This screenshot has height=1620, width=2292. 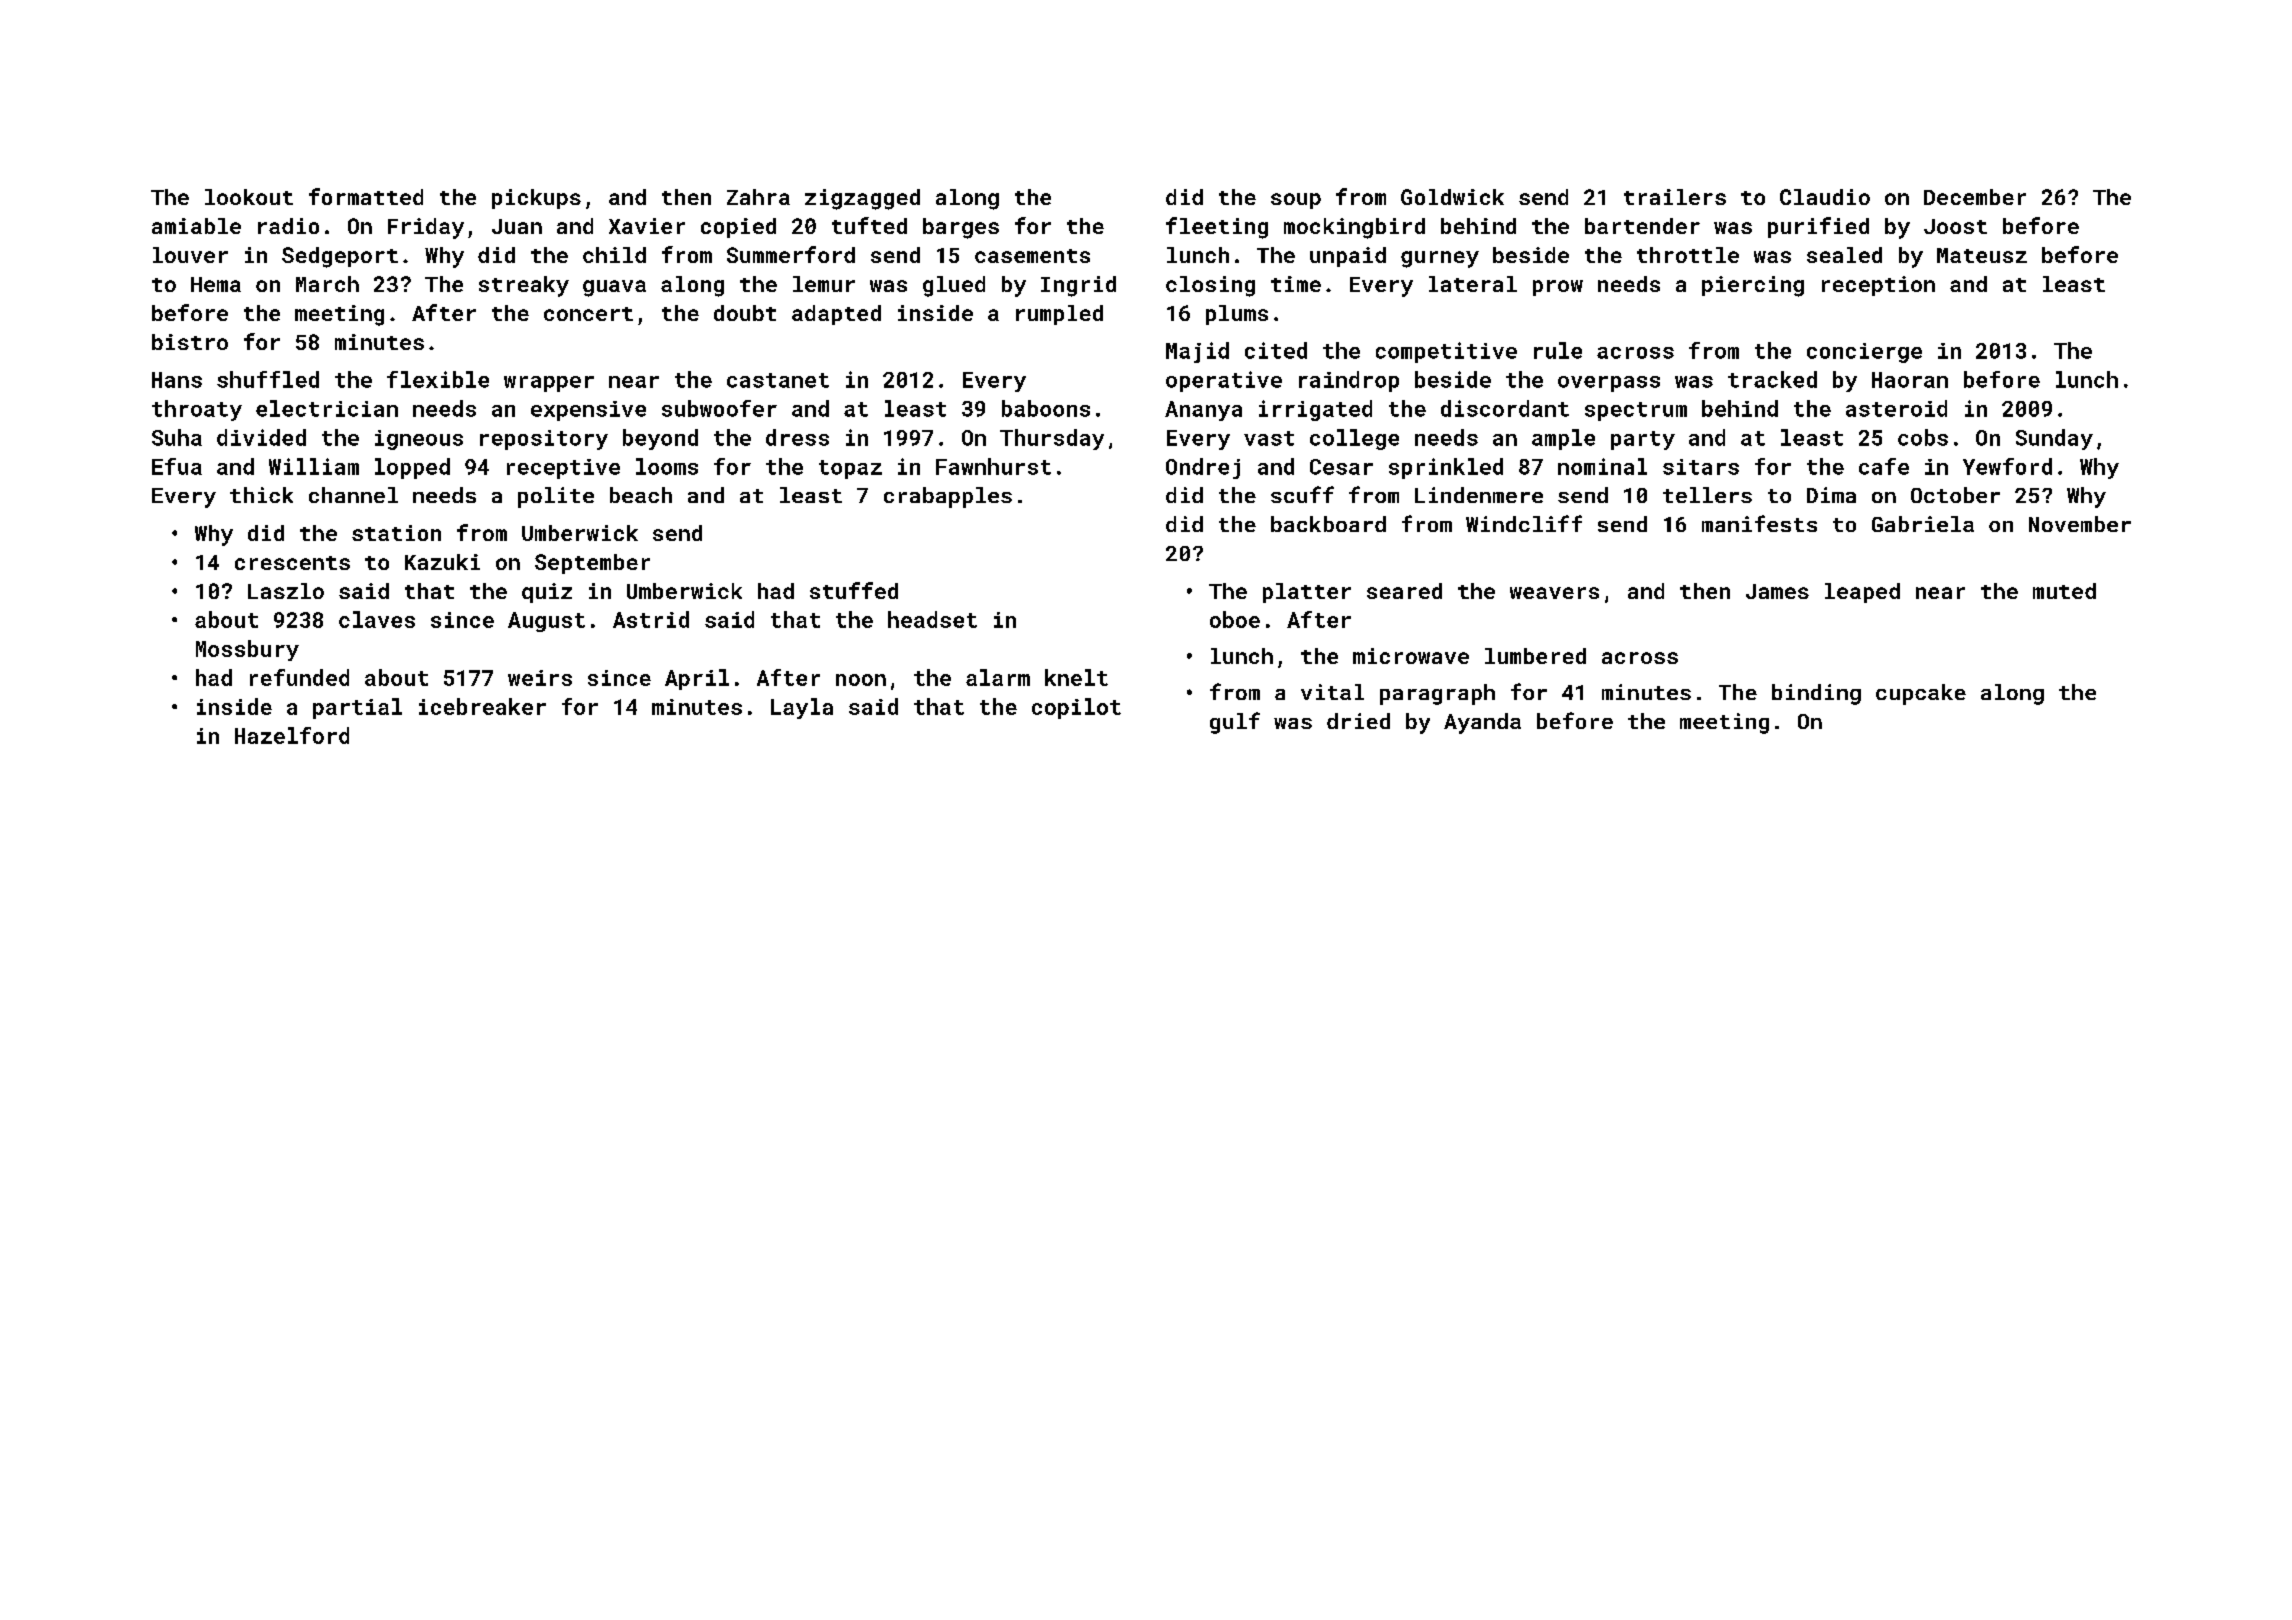 What do you see at coordinates (1609, 384) in the screenshot?
I see `overpass` at bounding box center [1609, 384].
